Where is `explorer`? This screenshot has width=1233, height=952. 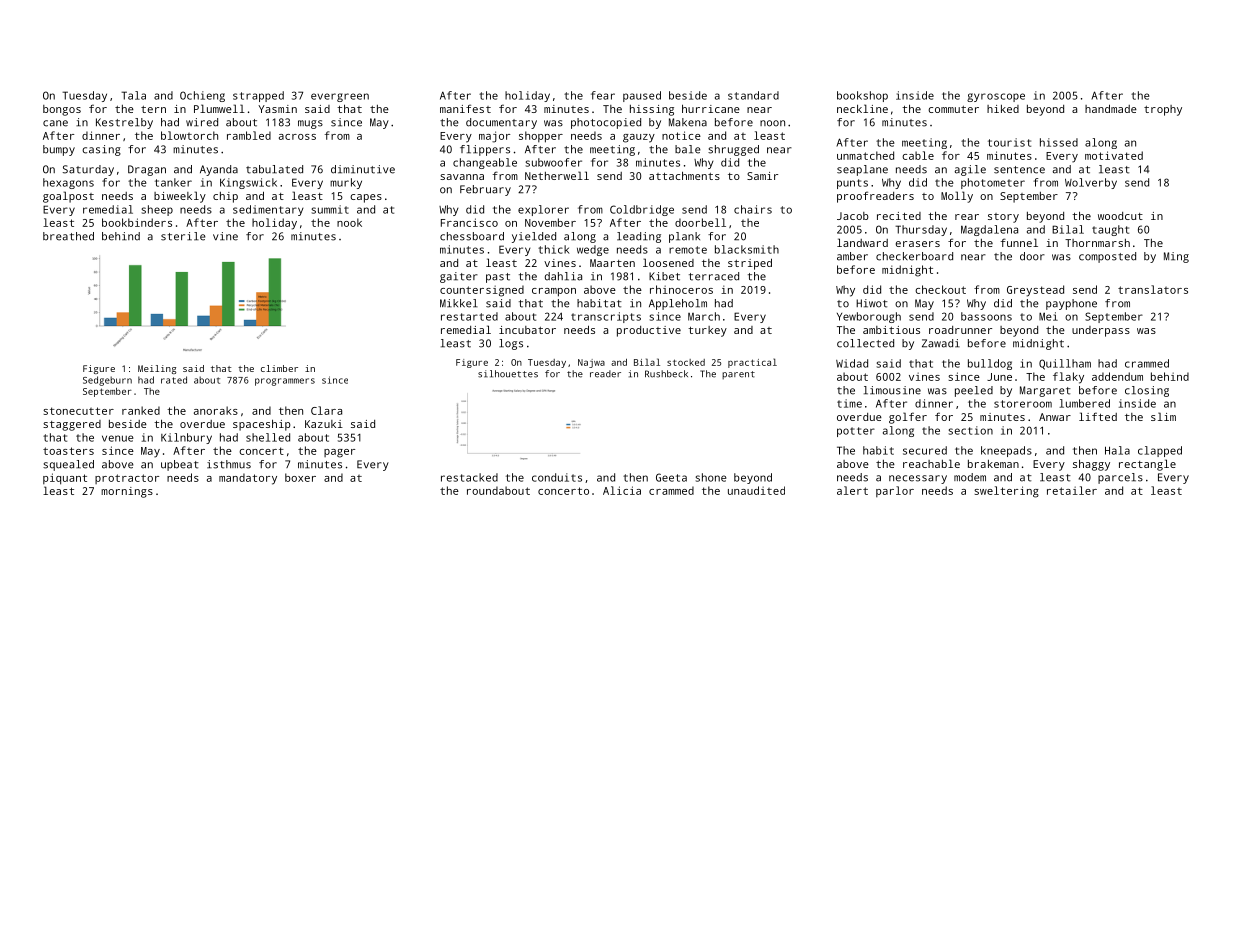
explorer is located at coordinates (543, 210).
